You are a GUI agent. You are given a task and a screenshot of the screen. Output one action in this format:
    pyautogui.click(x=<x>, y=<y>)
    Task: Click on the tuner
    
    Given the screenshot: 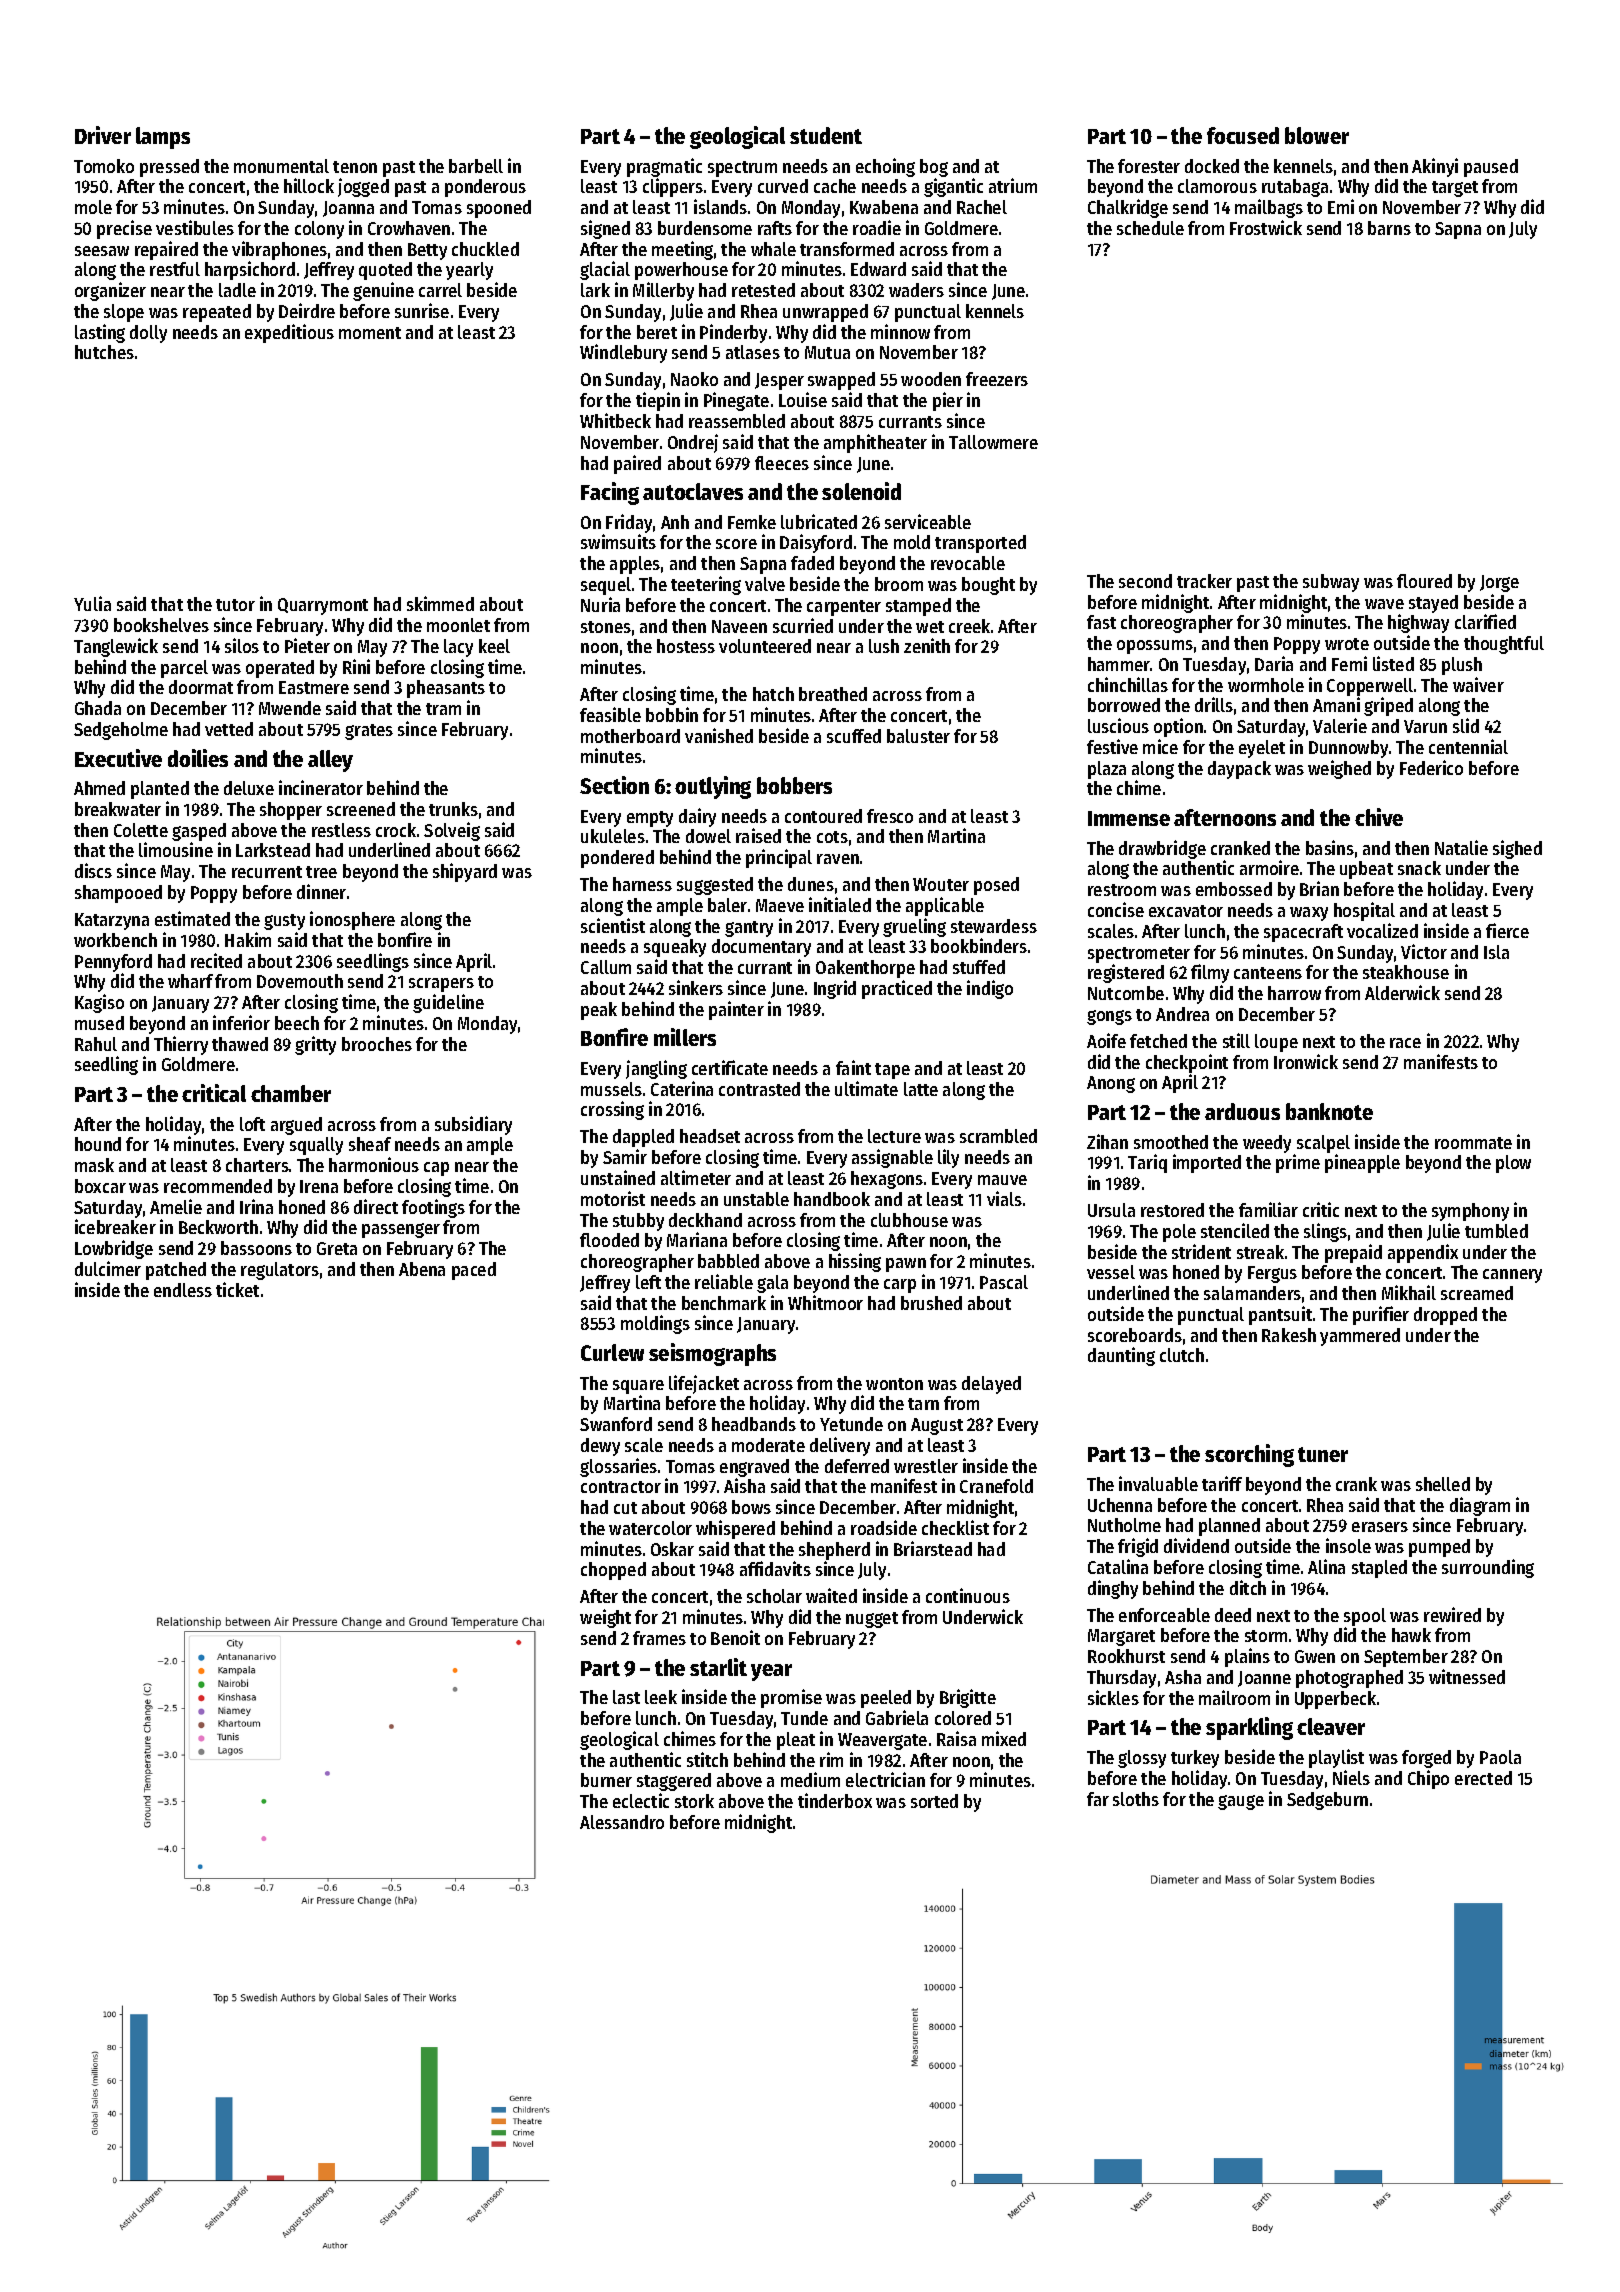 What is the action you would take?
    pyautogui.click(x=1323, y=1454)
